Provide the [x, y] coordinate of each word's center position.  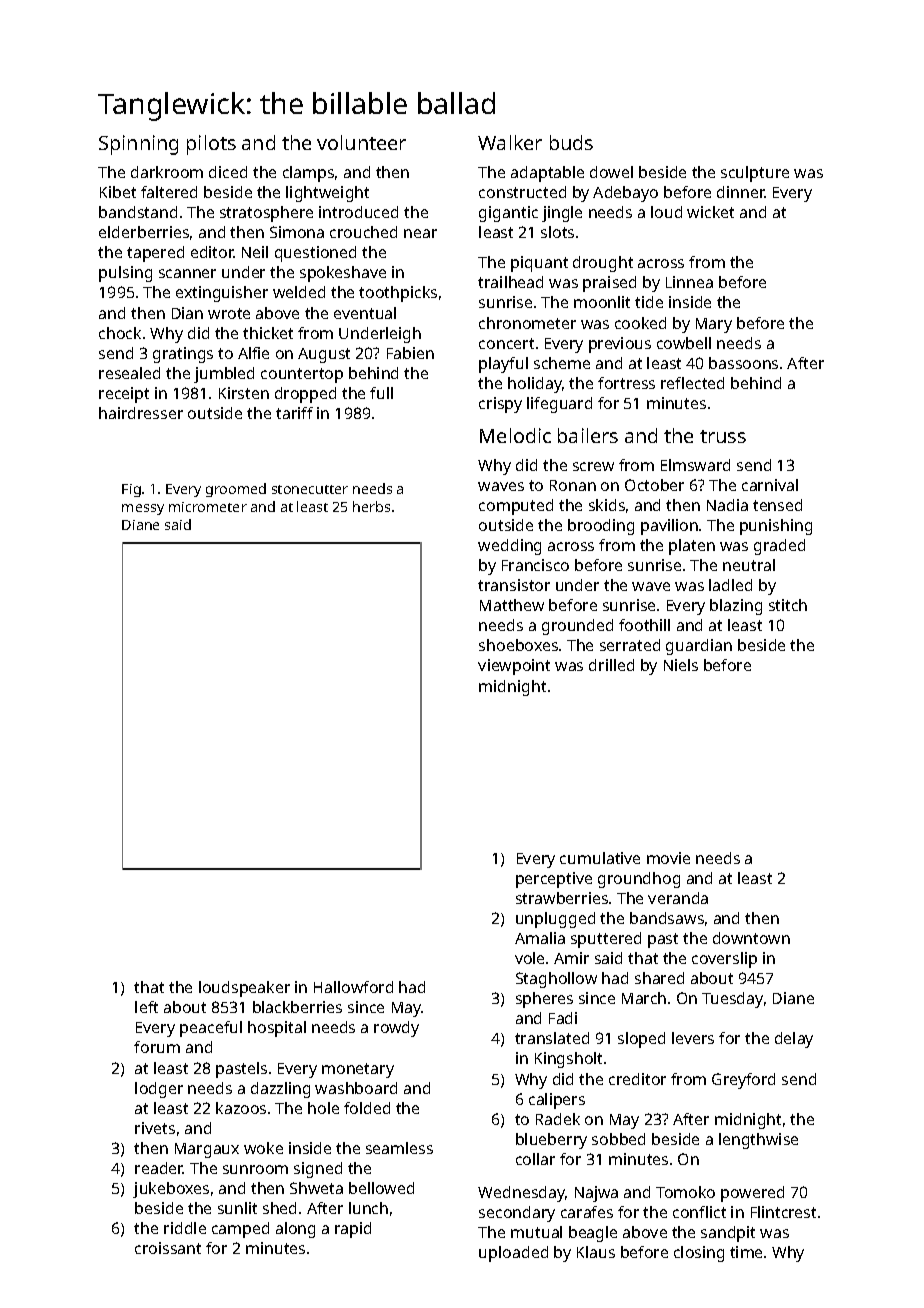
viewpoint [514, 667]
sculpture [755, 174]
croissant [168, 1248]
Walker [510, 142]
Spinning [138, 145]
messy [143, 509]
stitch [788, 605]
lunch [368, 1208]
